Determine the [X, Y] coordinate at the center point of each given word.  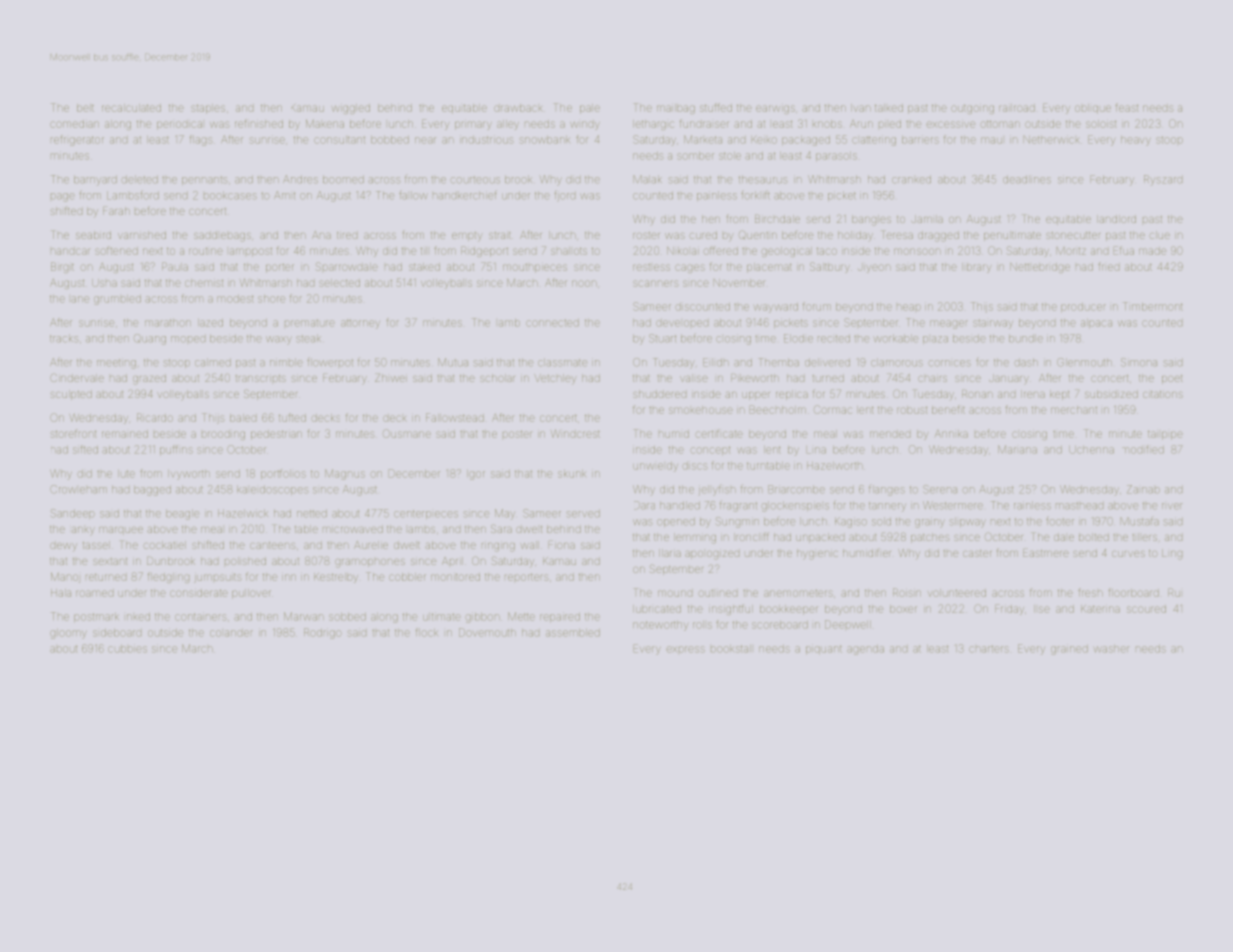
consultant [339, 140]
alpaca [1097, 323]
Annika [951, 434]
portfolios [283, 474]
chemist [204, 283]
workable [896, 339]
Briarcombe [796, 489]
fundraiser [704, 123]
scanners [655, 283]
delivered [827, 363]
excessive [950, 124]
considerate [199, 593]
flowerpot [330, 362]
